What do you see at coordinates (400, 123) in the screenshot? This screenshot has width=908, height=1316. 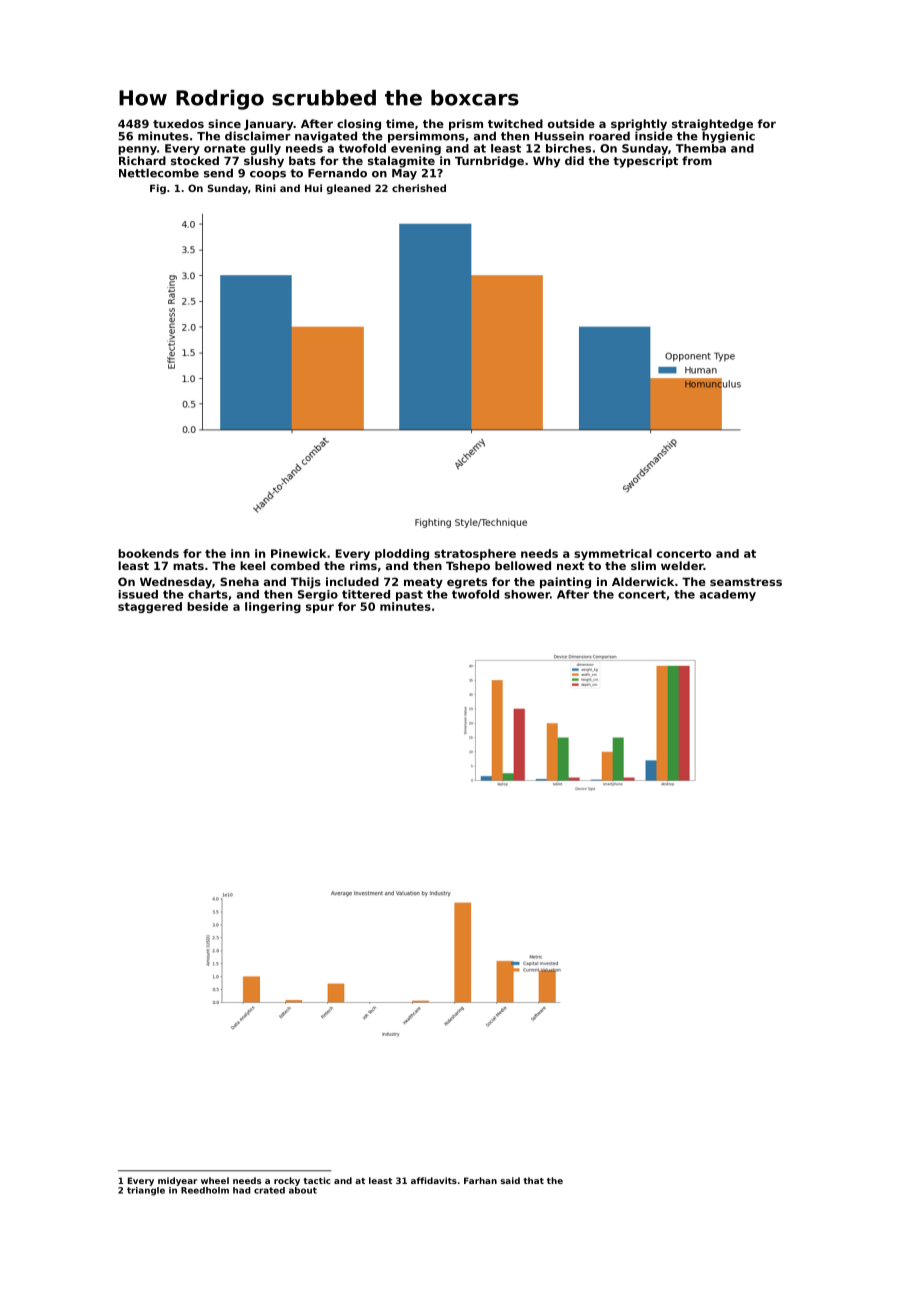 I see `time` at bounding box center [400, 123].
